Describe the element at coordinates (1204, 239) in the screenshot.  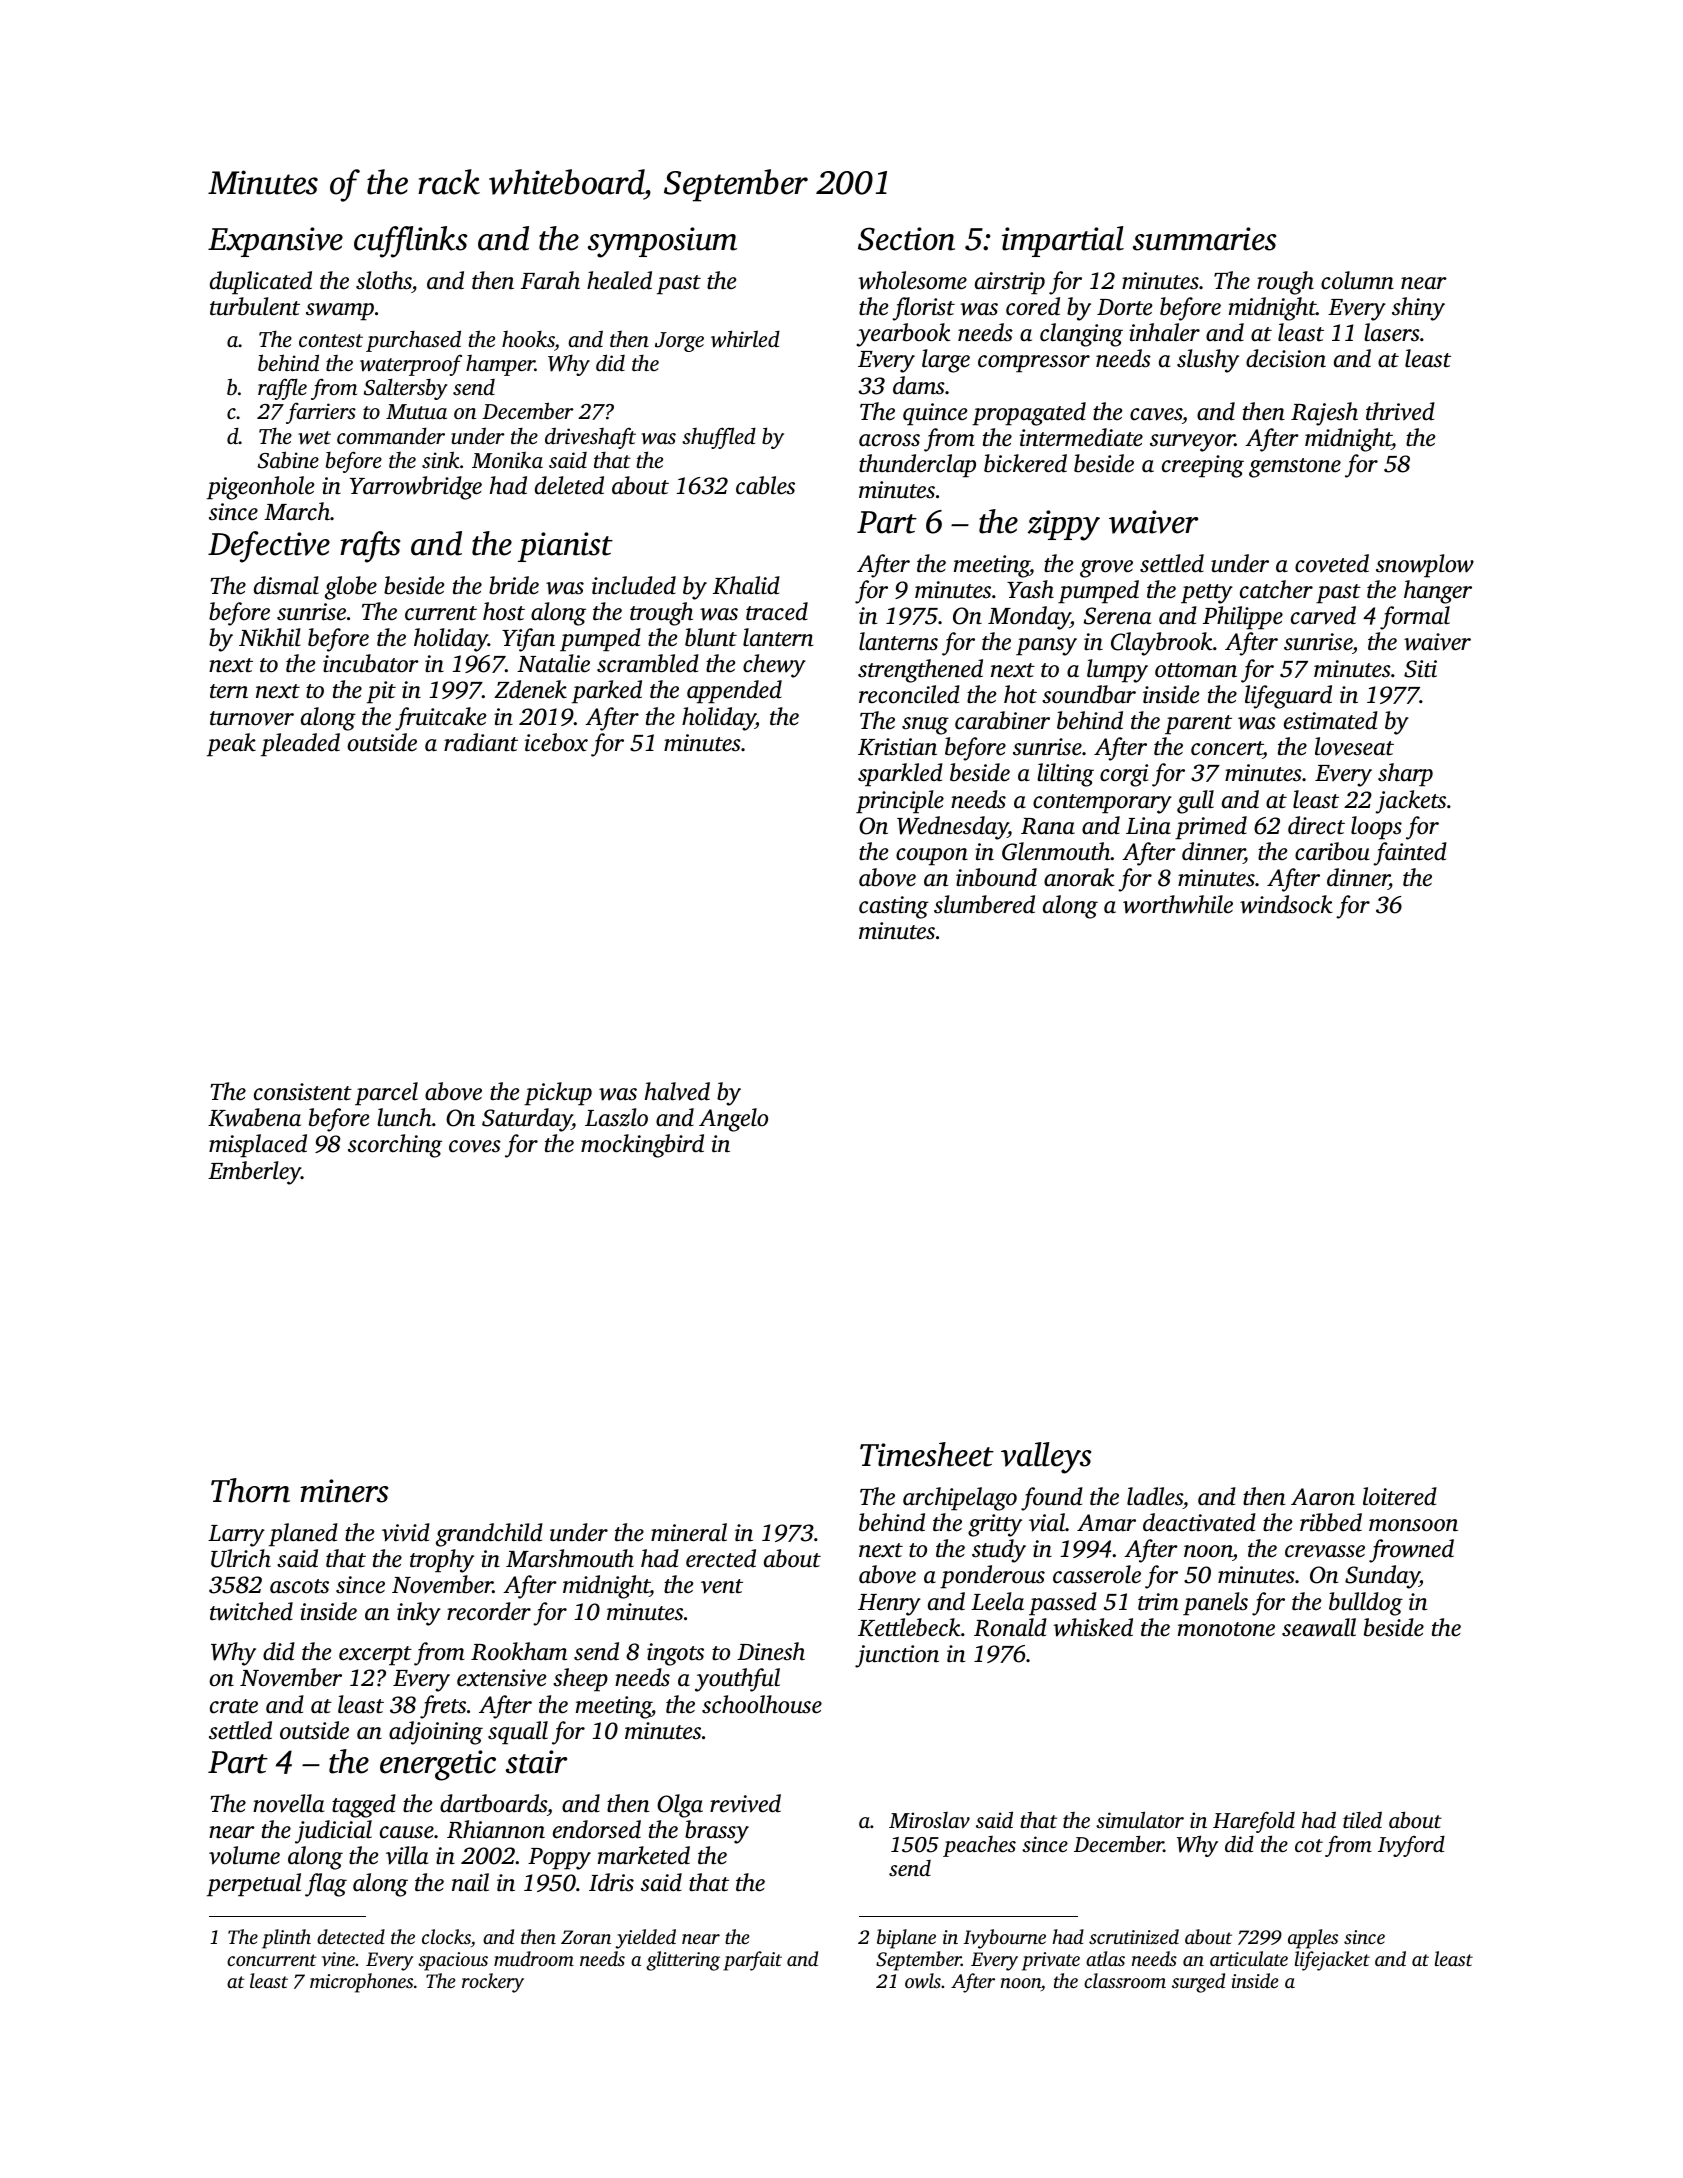
I see `summaries` at that location.
